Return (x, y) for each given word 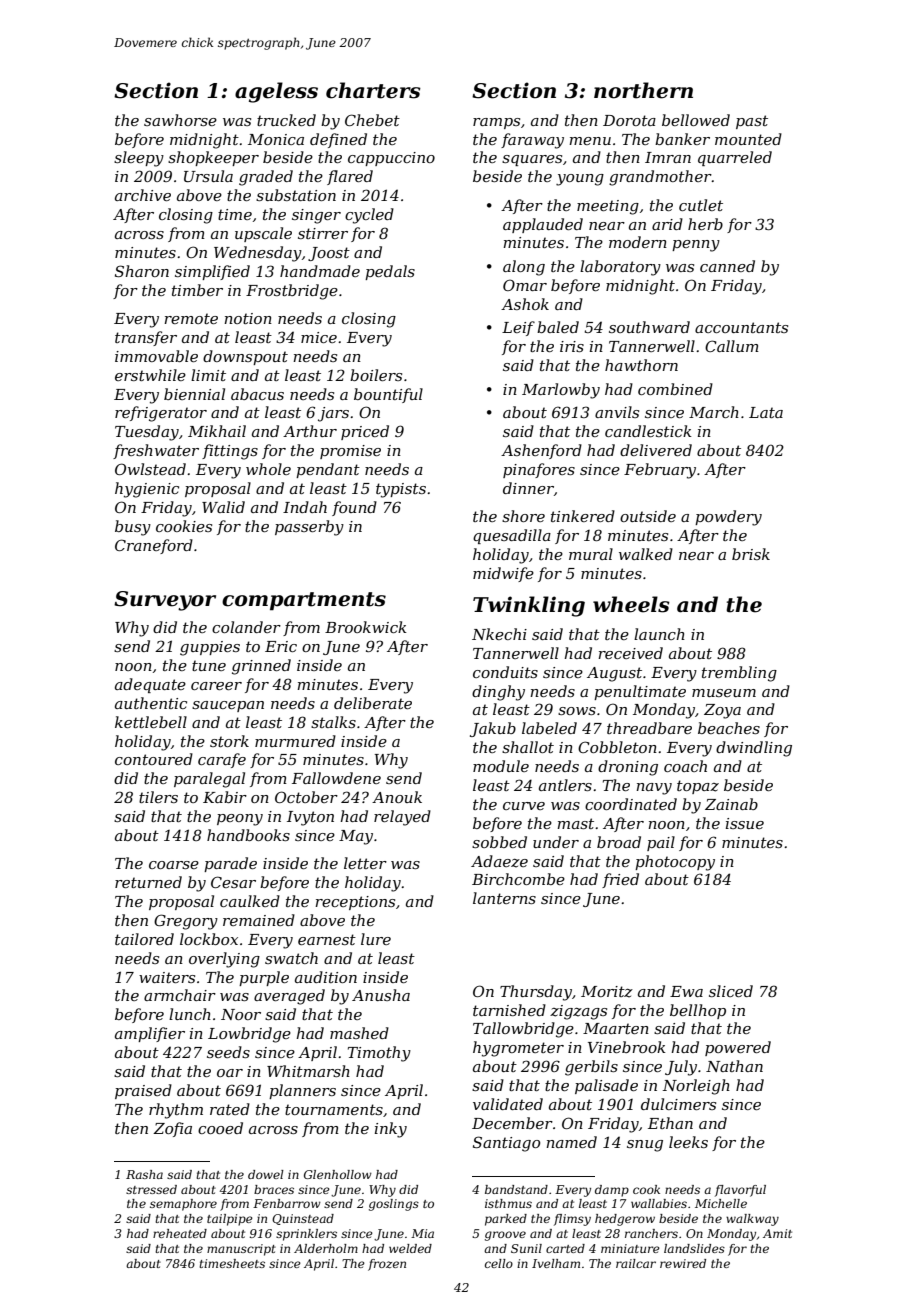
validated (508, 1104)
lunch (190, 1014)
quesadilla (512, 536)
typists (401, 490)
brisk (751, 554)
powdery (728, 518)
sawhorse (180, 120)
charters (373, 90)
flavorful (740, 1191)
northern (643, 90)
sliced (731, 991)
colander (246, 627)
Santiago (506, 1144)
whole (268, 469)
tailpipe (230, 1220)
